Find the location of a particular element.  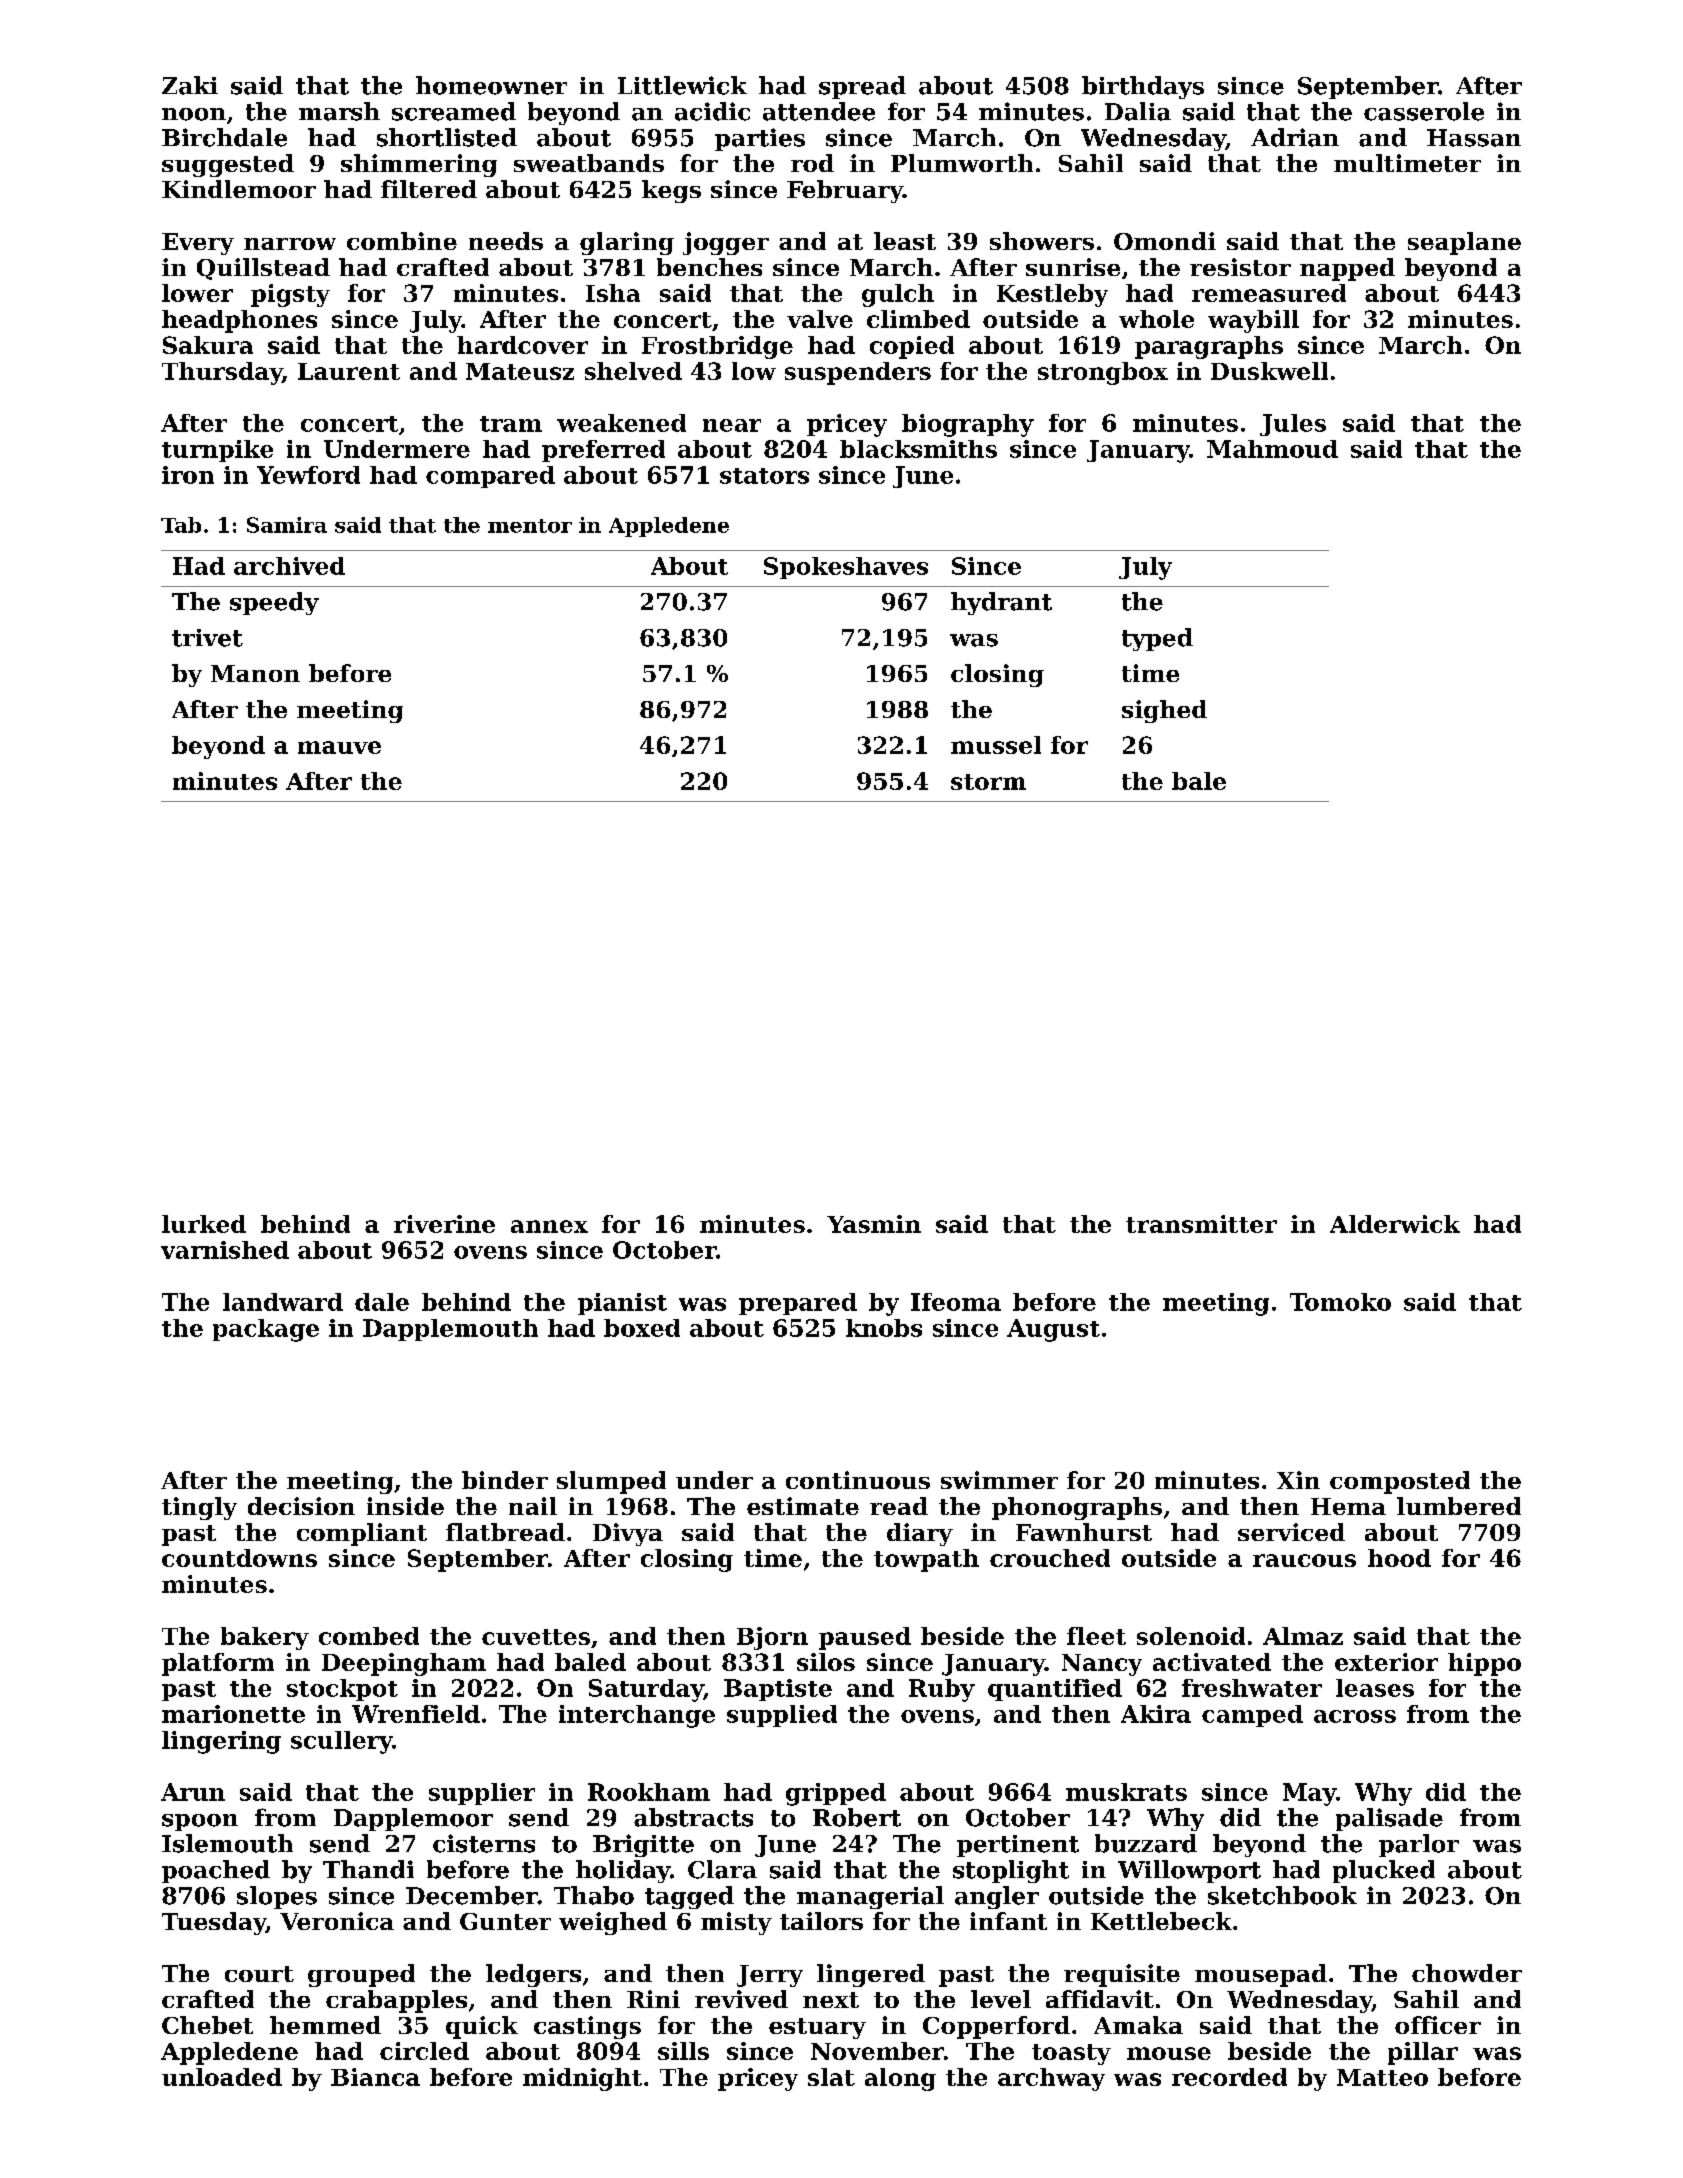

attendee is located at coordinates (819, 111).
